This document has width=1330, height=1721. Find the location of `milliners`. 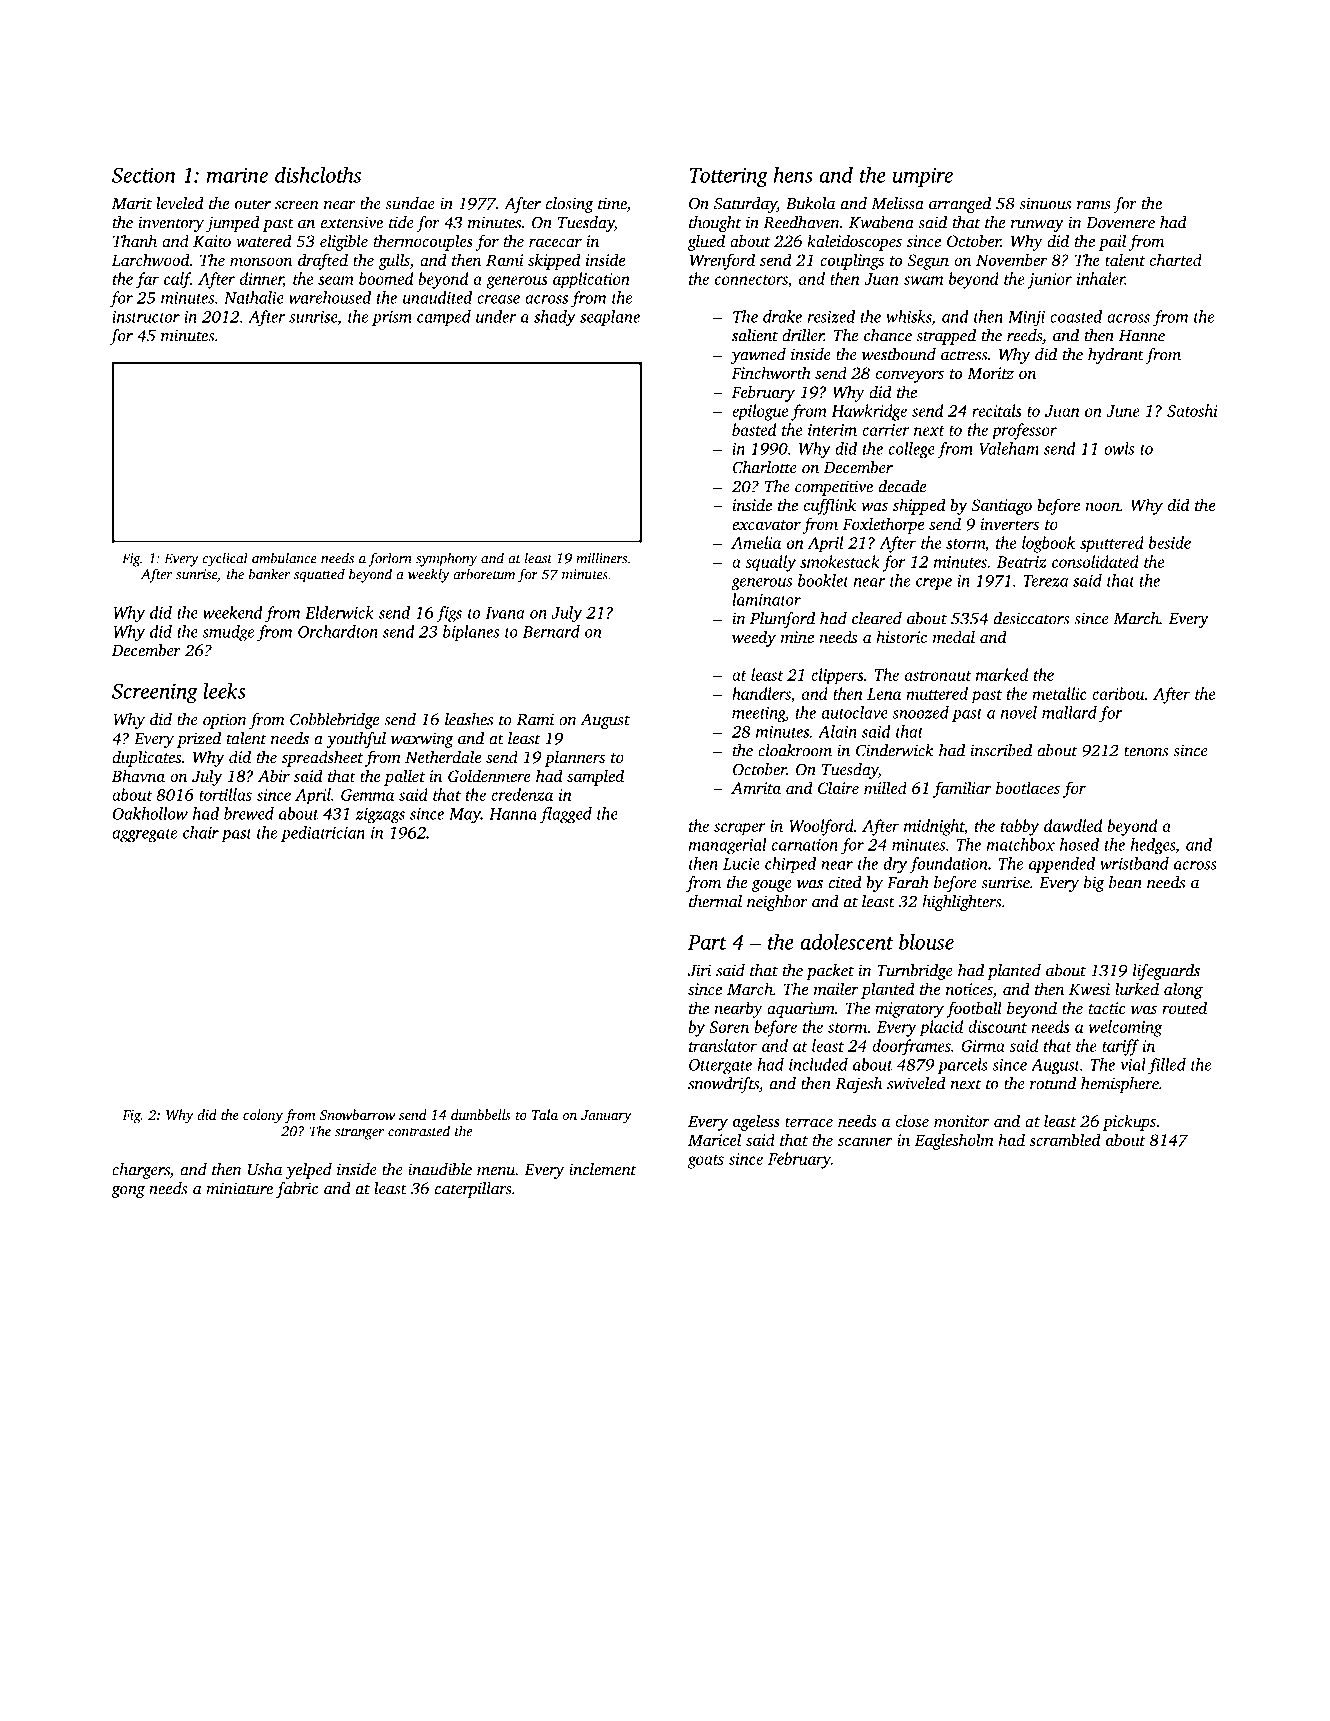

milliners is located at coordinates (601, 558).
